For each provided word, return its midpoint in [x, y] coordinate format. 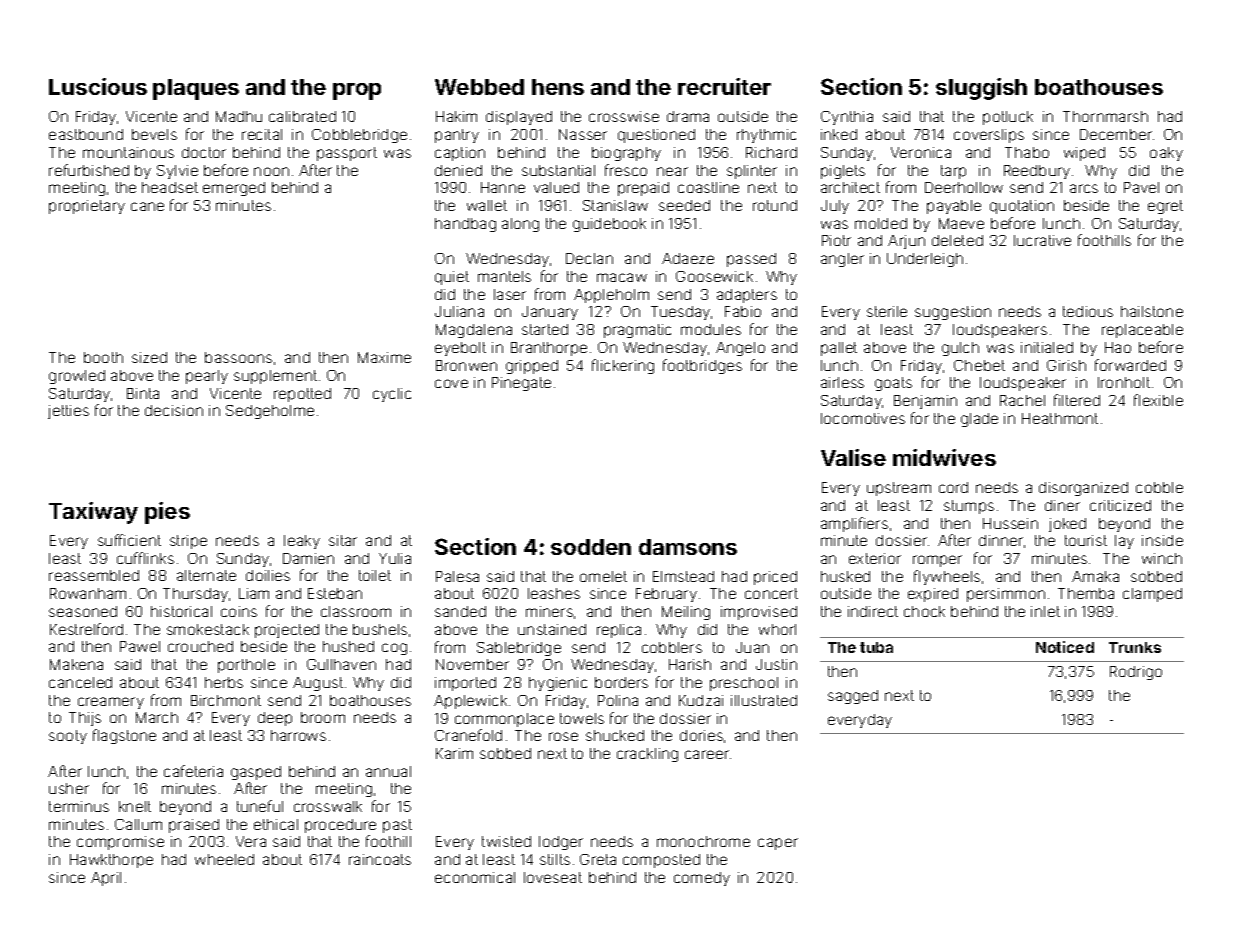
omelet [603, 576]
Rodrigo [1136, 673]
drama [688, 116]
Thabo [1027, 152]
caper [778, 844]
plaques [196, 89]
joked [1067, 525]
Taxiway [93, 513]
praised [194, 826]
